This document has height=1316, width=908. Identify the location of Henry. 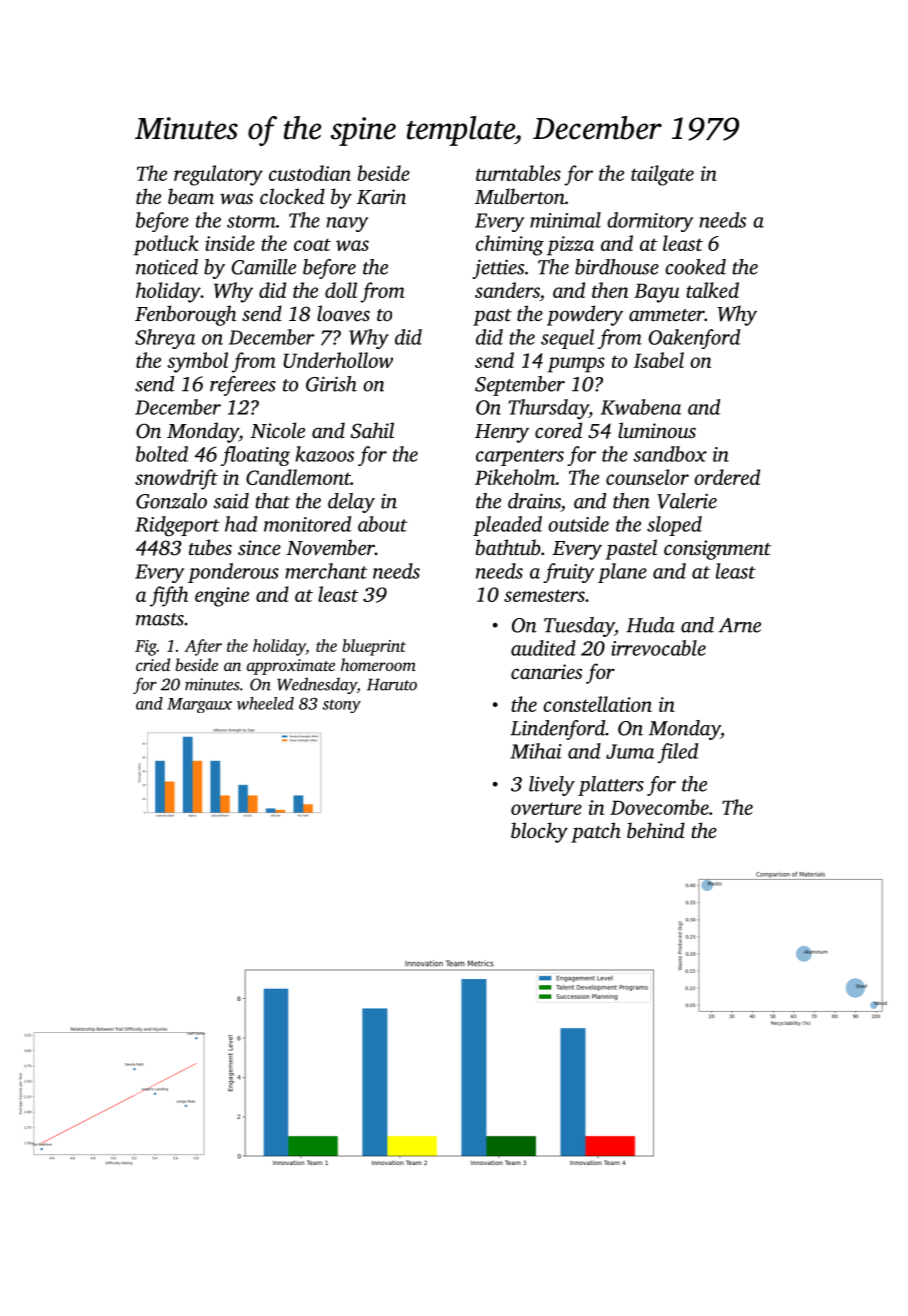
(502, 433).
